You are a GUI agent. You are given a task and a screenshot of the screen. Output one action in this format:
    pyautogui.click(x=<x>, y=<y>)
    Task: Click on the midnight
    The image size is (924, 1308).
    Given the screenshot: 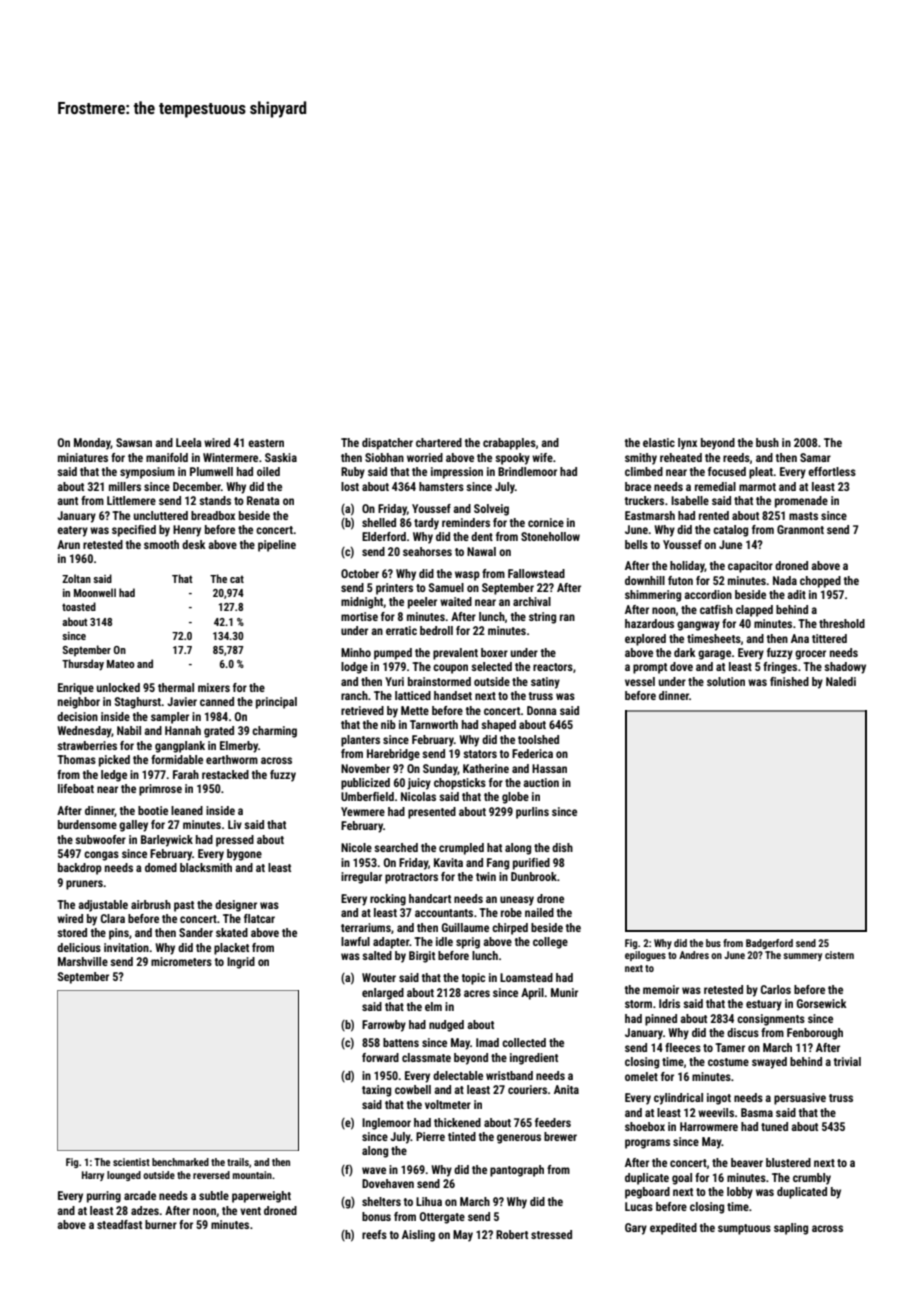 What is the action you would take?
    pyautogui.click(x=362, y=603)
